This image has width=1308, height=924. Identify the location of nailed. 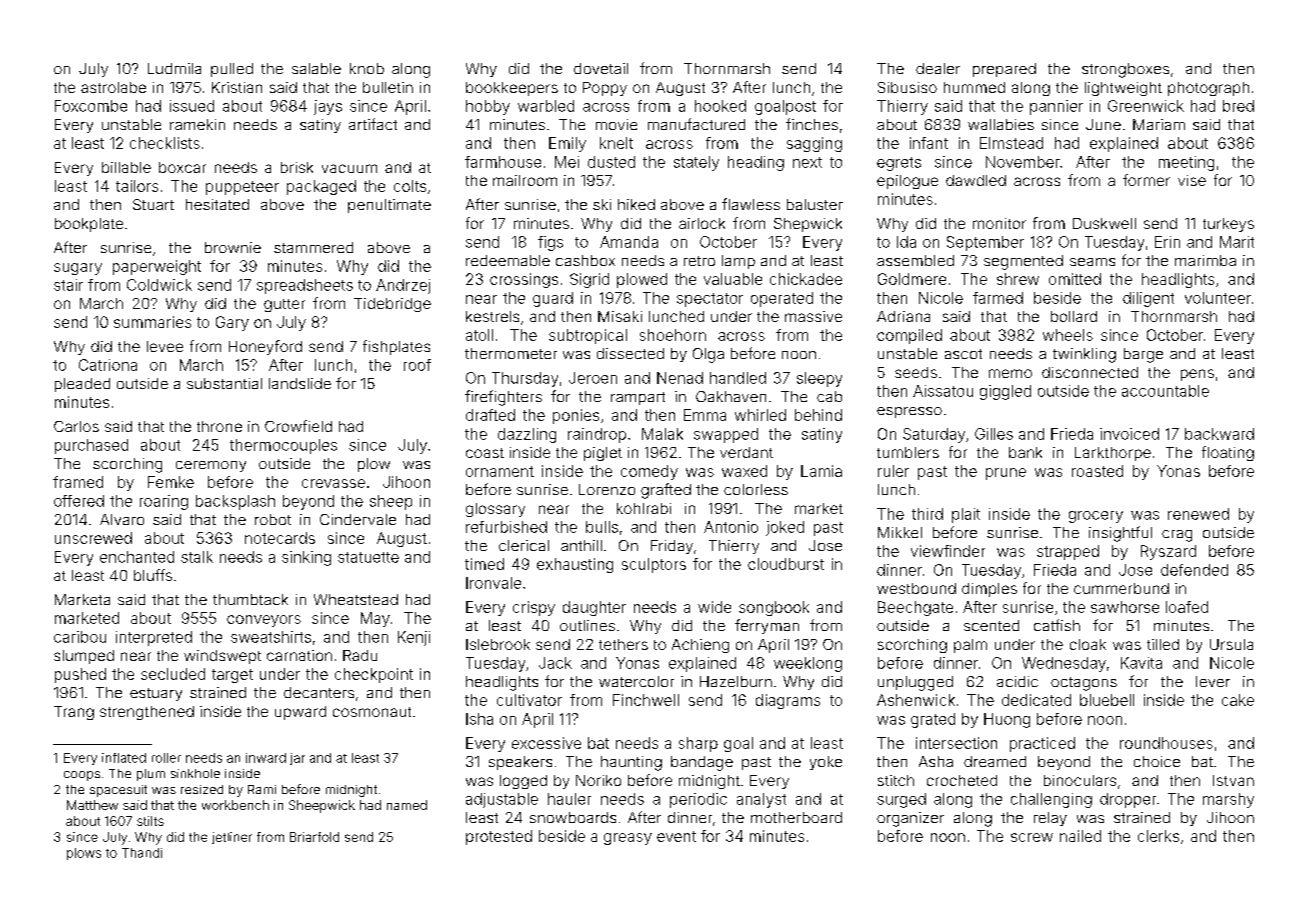
(1080, 836).
